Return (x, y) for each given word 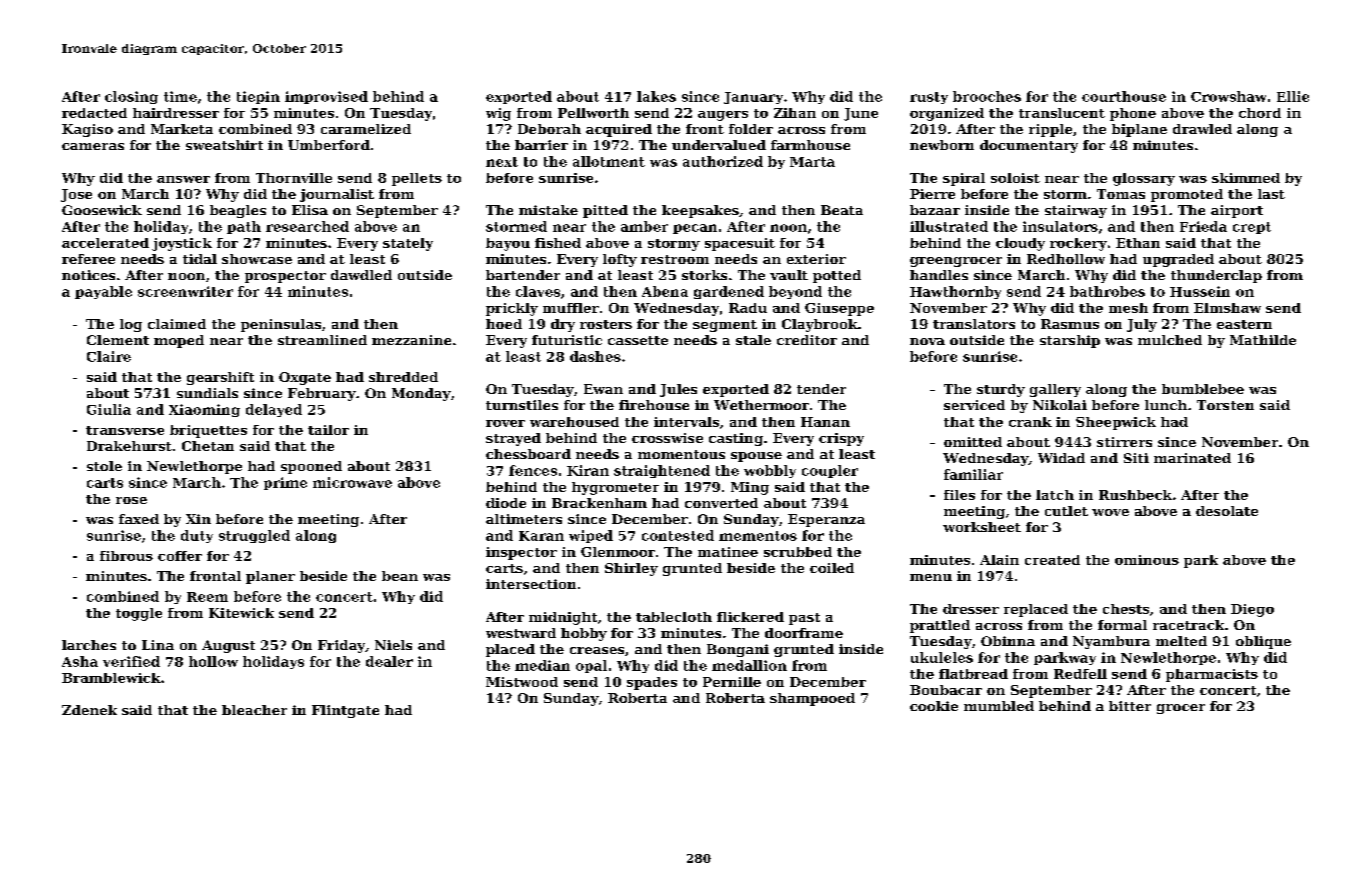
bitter (1130, 706)
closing (131, 97)
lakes (656, 96)
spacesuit (740, 244)
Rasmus (1070, 324)
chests (1126, 609)
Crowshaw (1228, 96)
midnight (563, 618)
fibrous (126, 556)
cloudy (1020, 244)
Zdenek (89, 710)
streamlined (322, 340)
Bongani (738, 650)
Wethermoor (761, 405)
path (244, 227)
